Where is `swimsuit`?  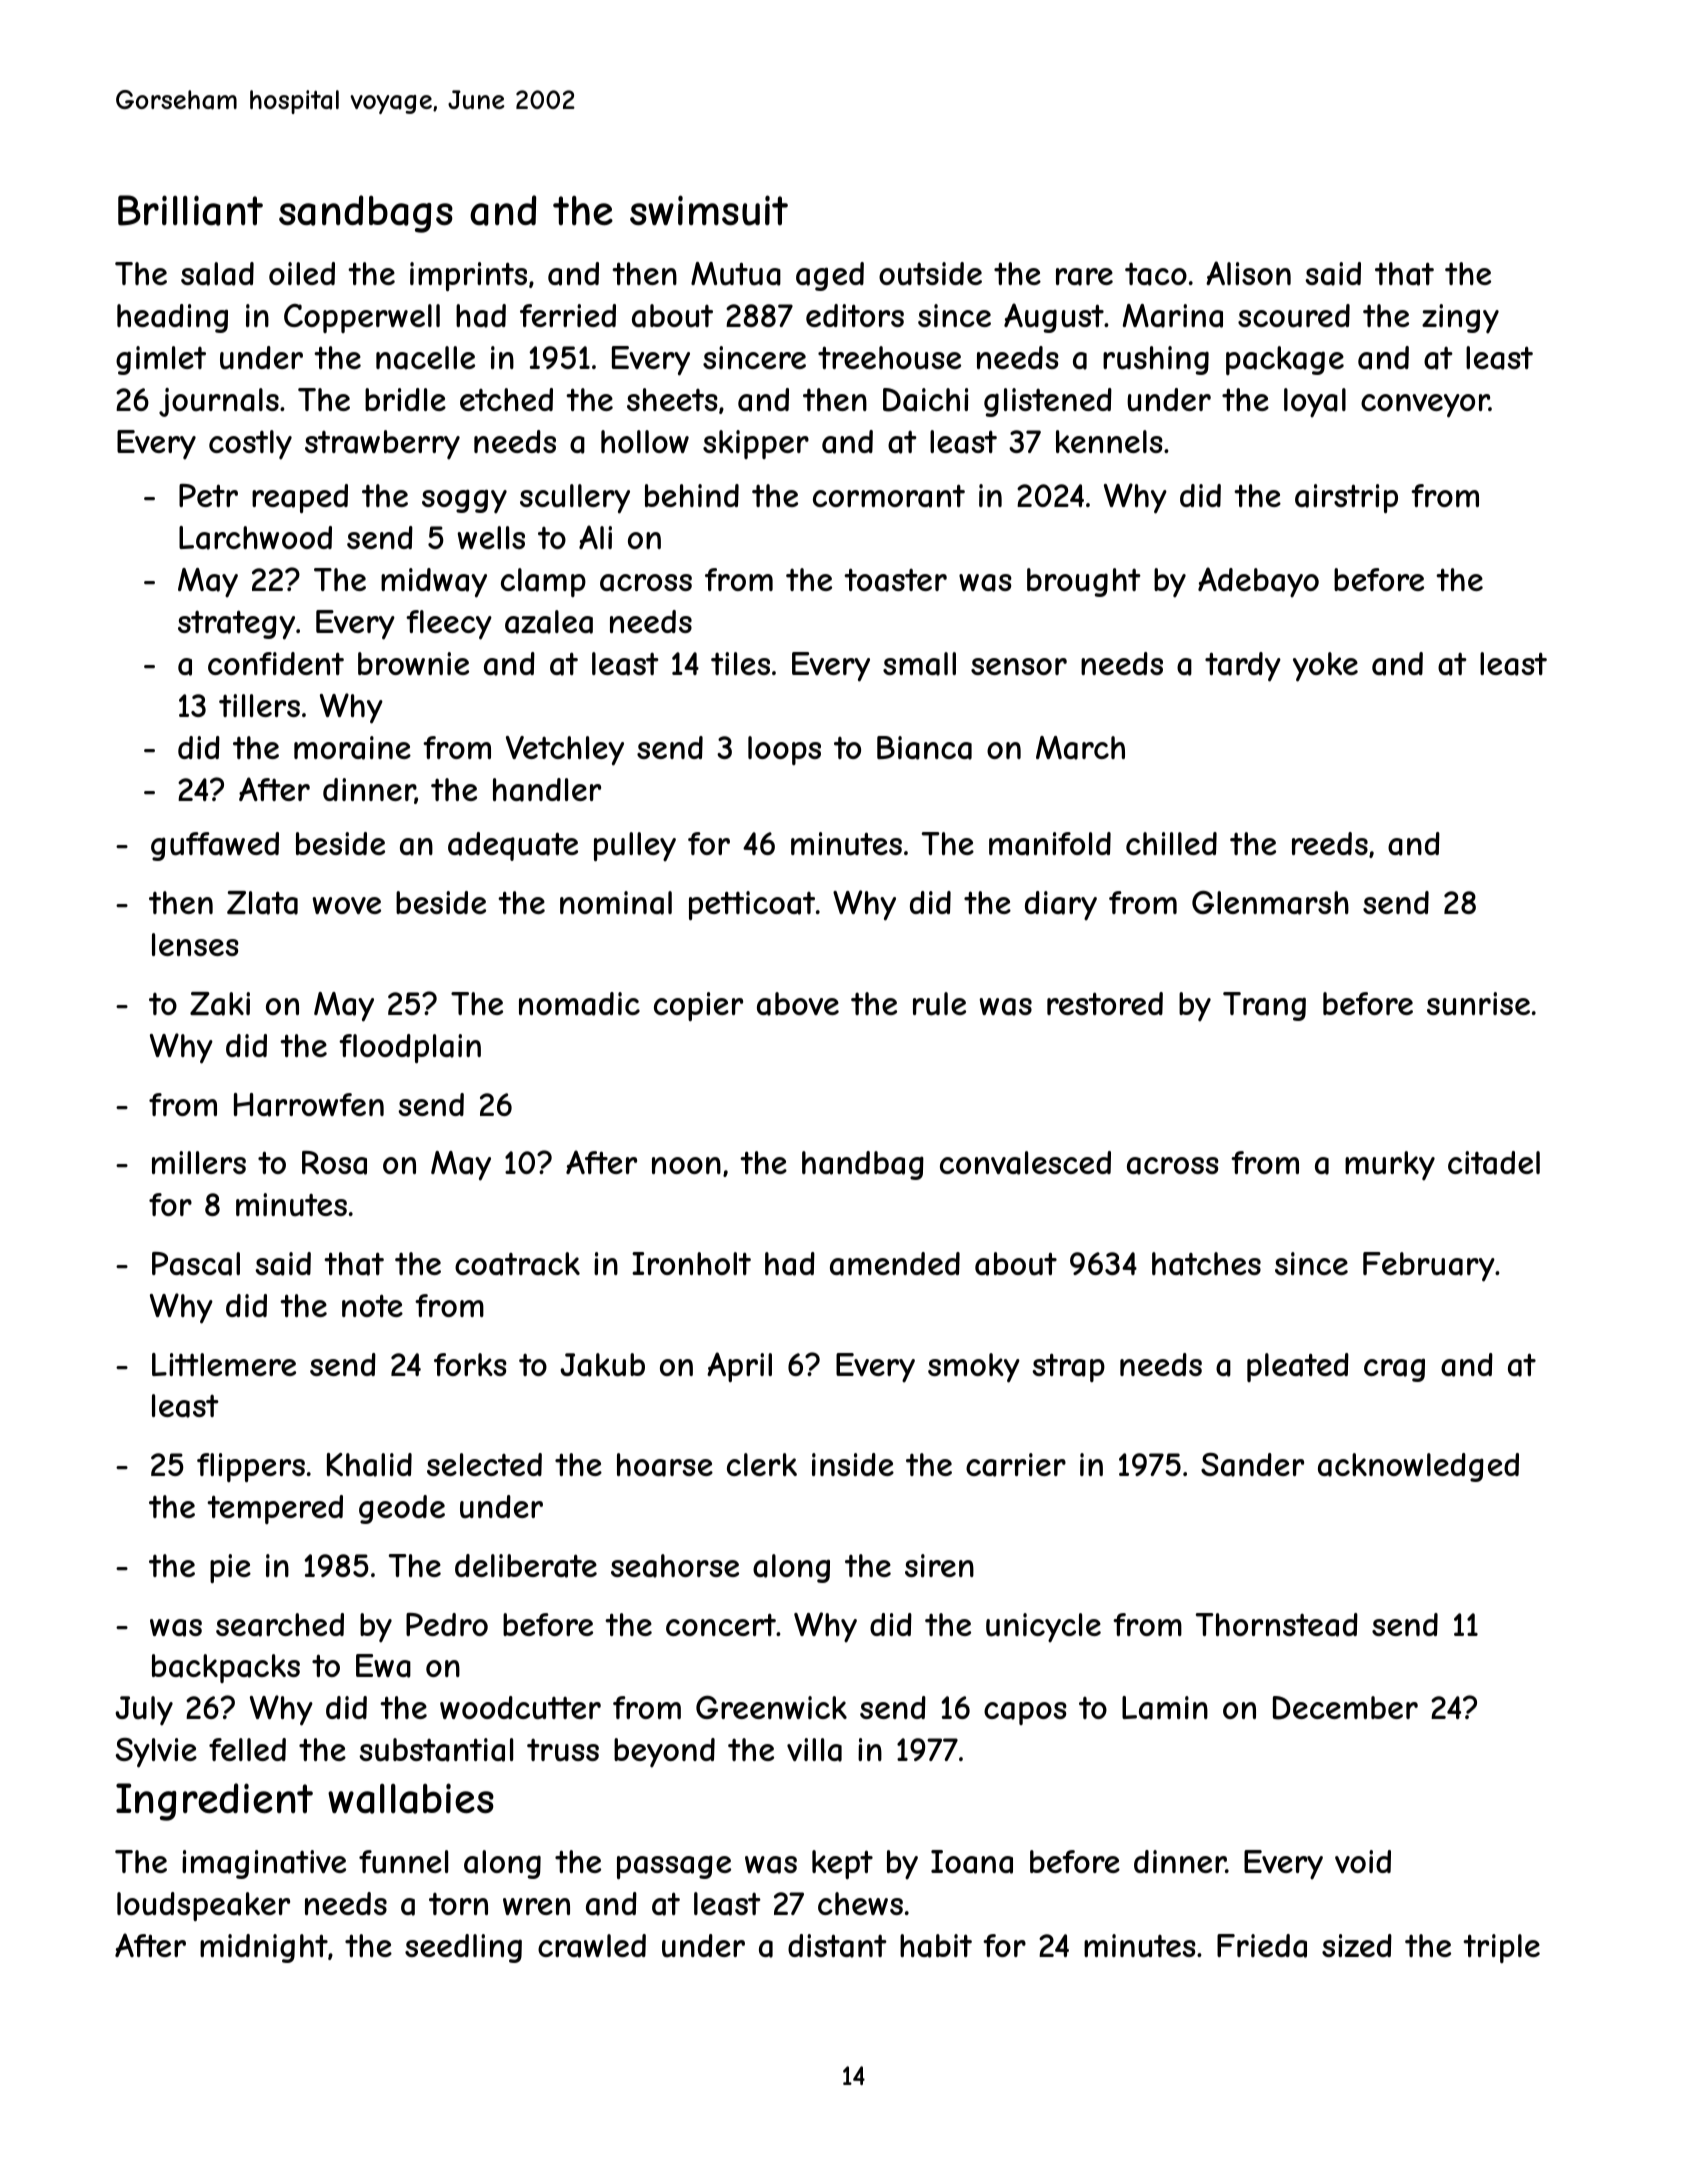 swimsuit is located at coordinates (709, 210).
